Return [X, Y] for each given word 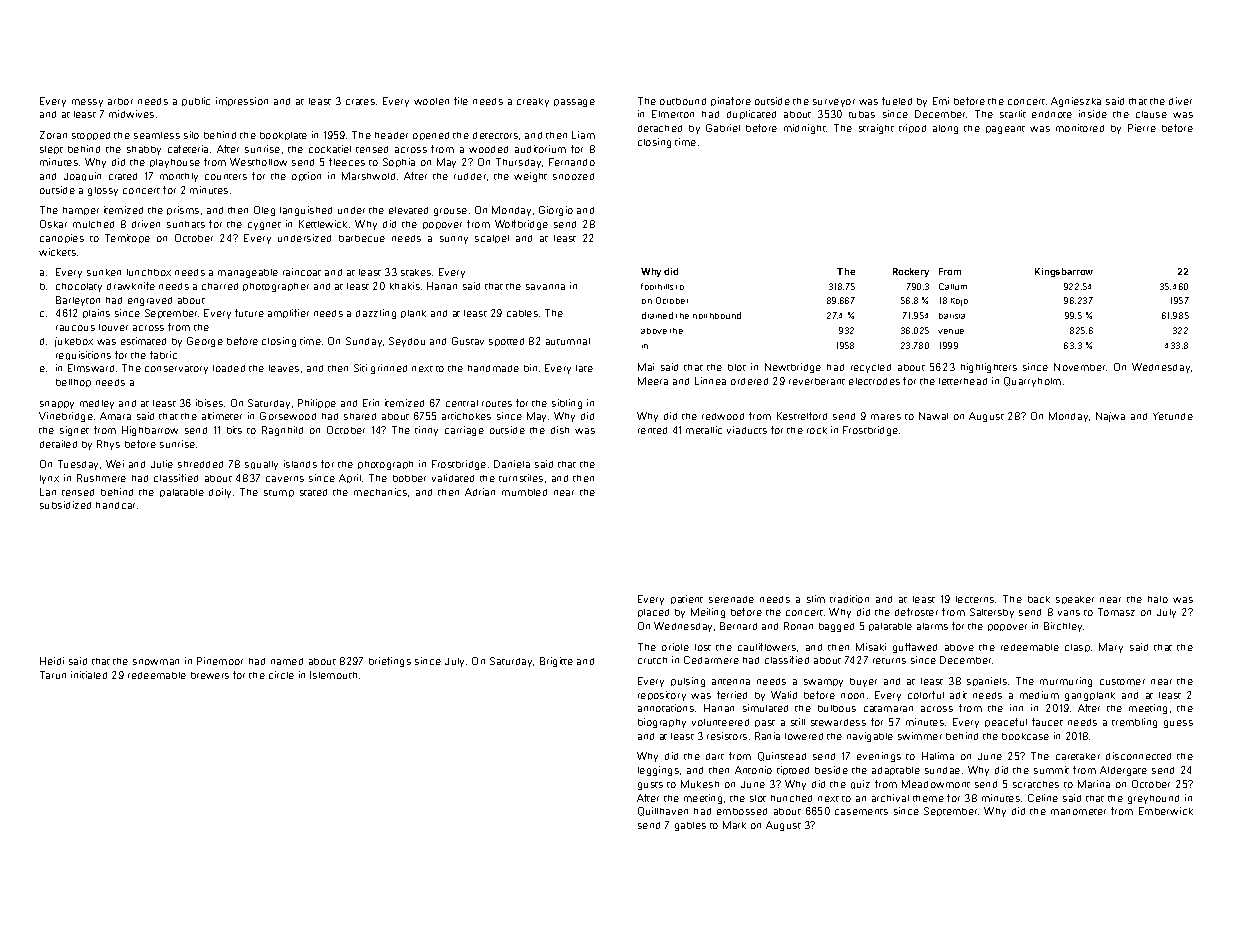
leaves [284, 368]
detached [660, 128]
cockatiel [330, 149]
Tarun [53, 675]
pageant [1005, 130]
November [1079, 367]
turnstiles [521, 478]
